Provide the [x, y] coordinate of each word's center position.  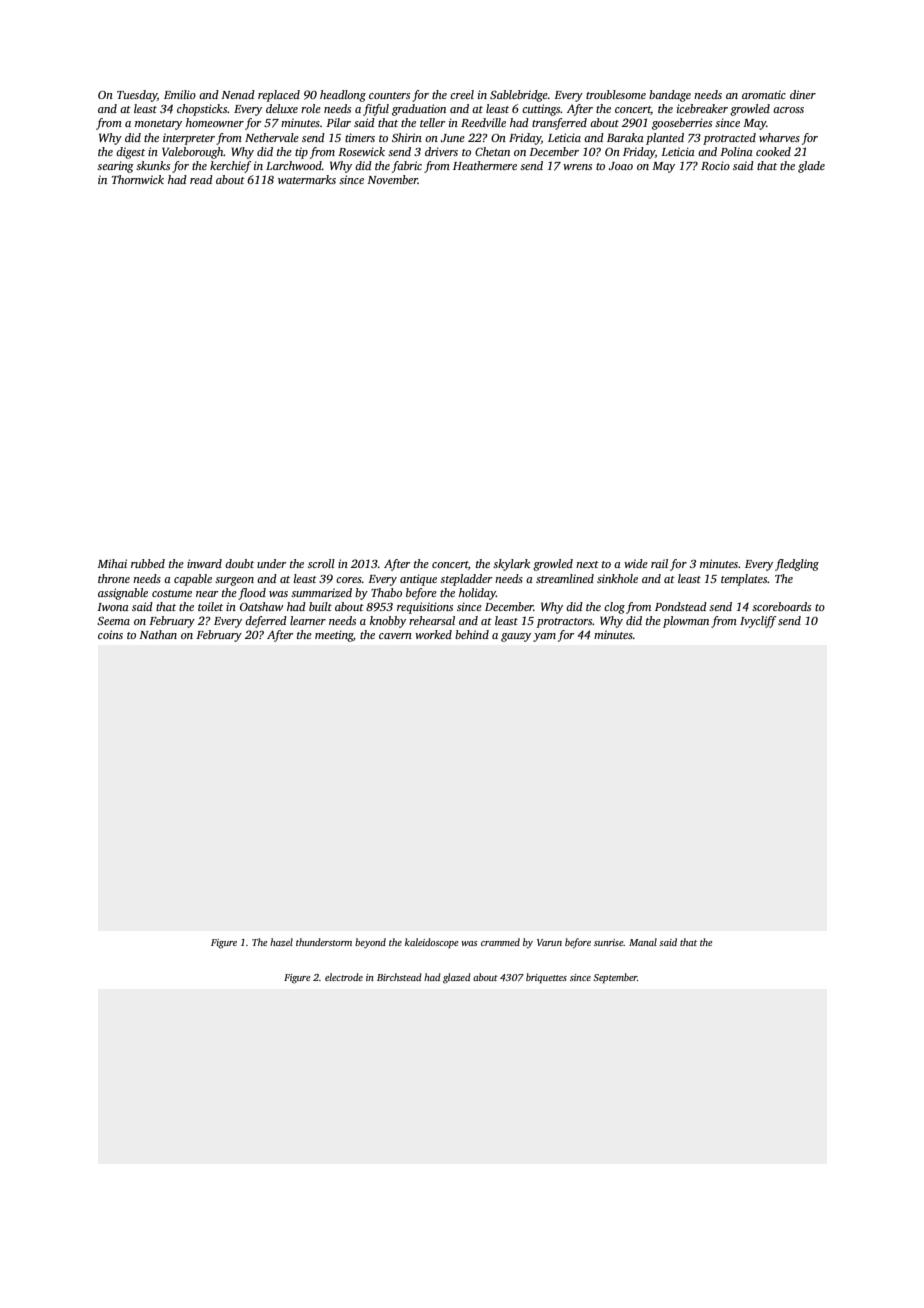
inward [204, 563]
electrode [344, 977]
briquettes [546, 978]
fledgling [797, 565]
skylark [511, 565]
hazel [281, 942]
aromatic [764, 94]
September [615, 978]
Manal [643, 942]
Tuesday [137, 96]
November [392, 179]
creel [462, 94]
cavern [395, 636]
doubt [239, 563]
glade [811, 167]
